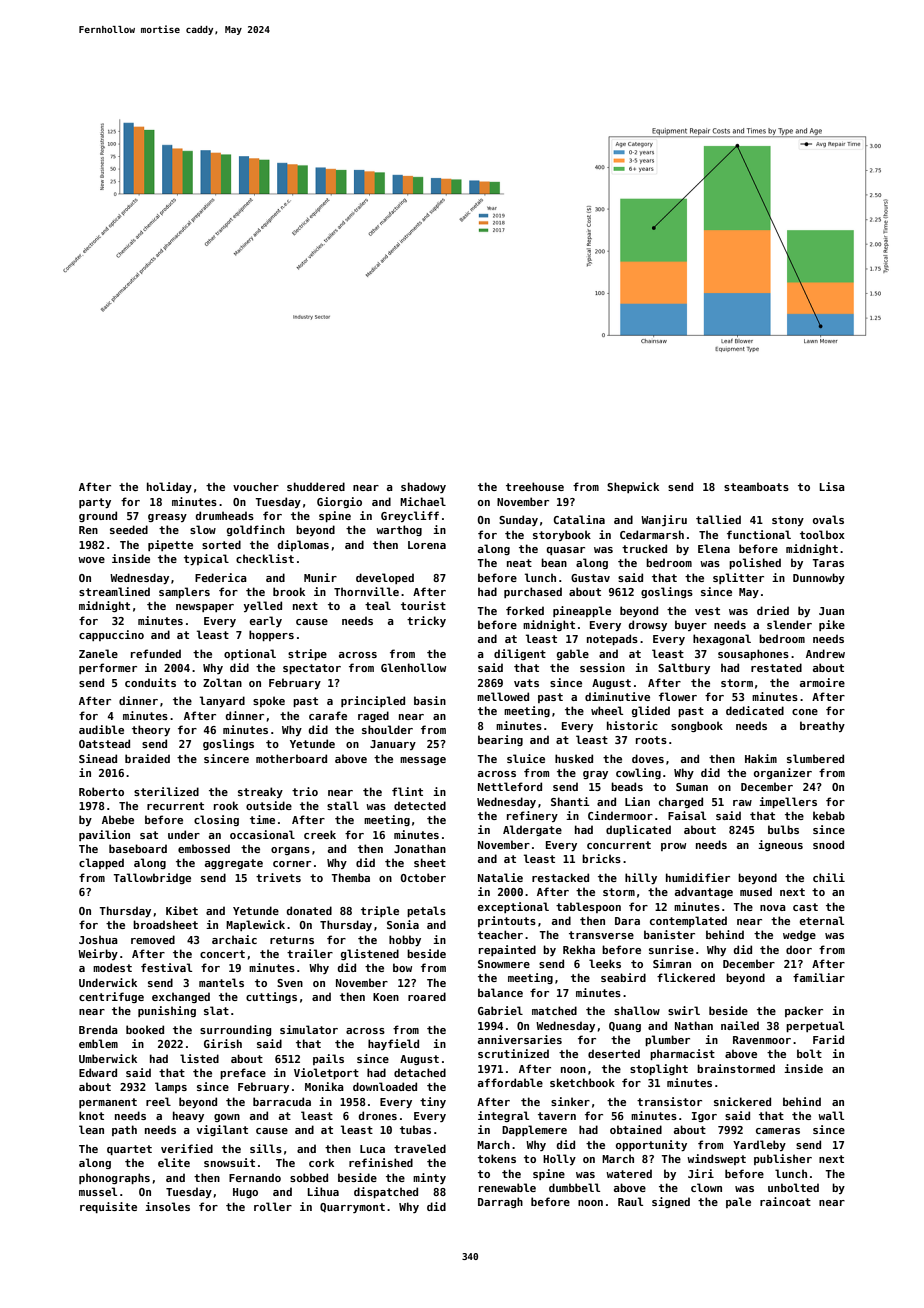  What do you see at coordinates (305, 791) in the screenshot?
I see `trio` at bounding box center [305, 791].
